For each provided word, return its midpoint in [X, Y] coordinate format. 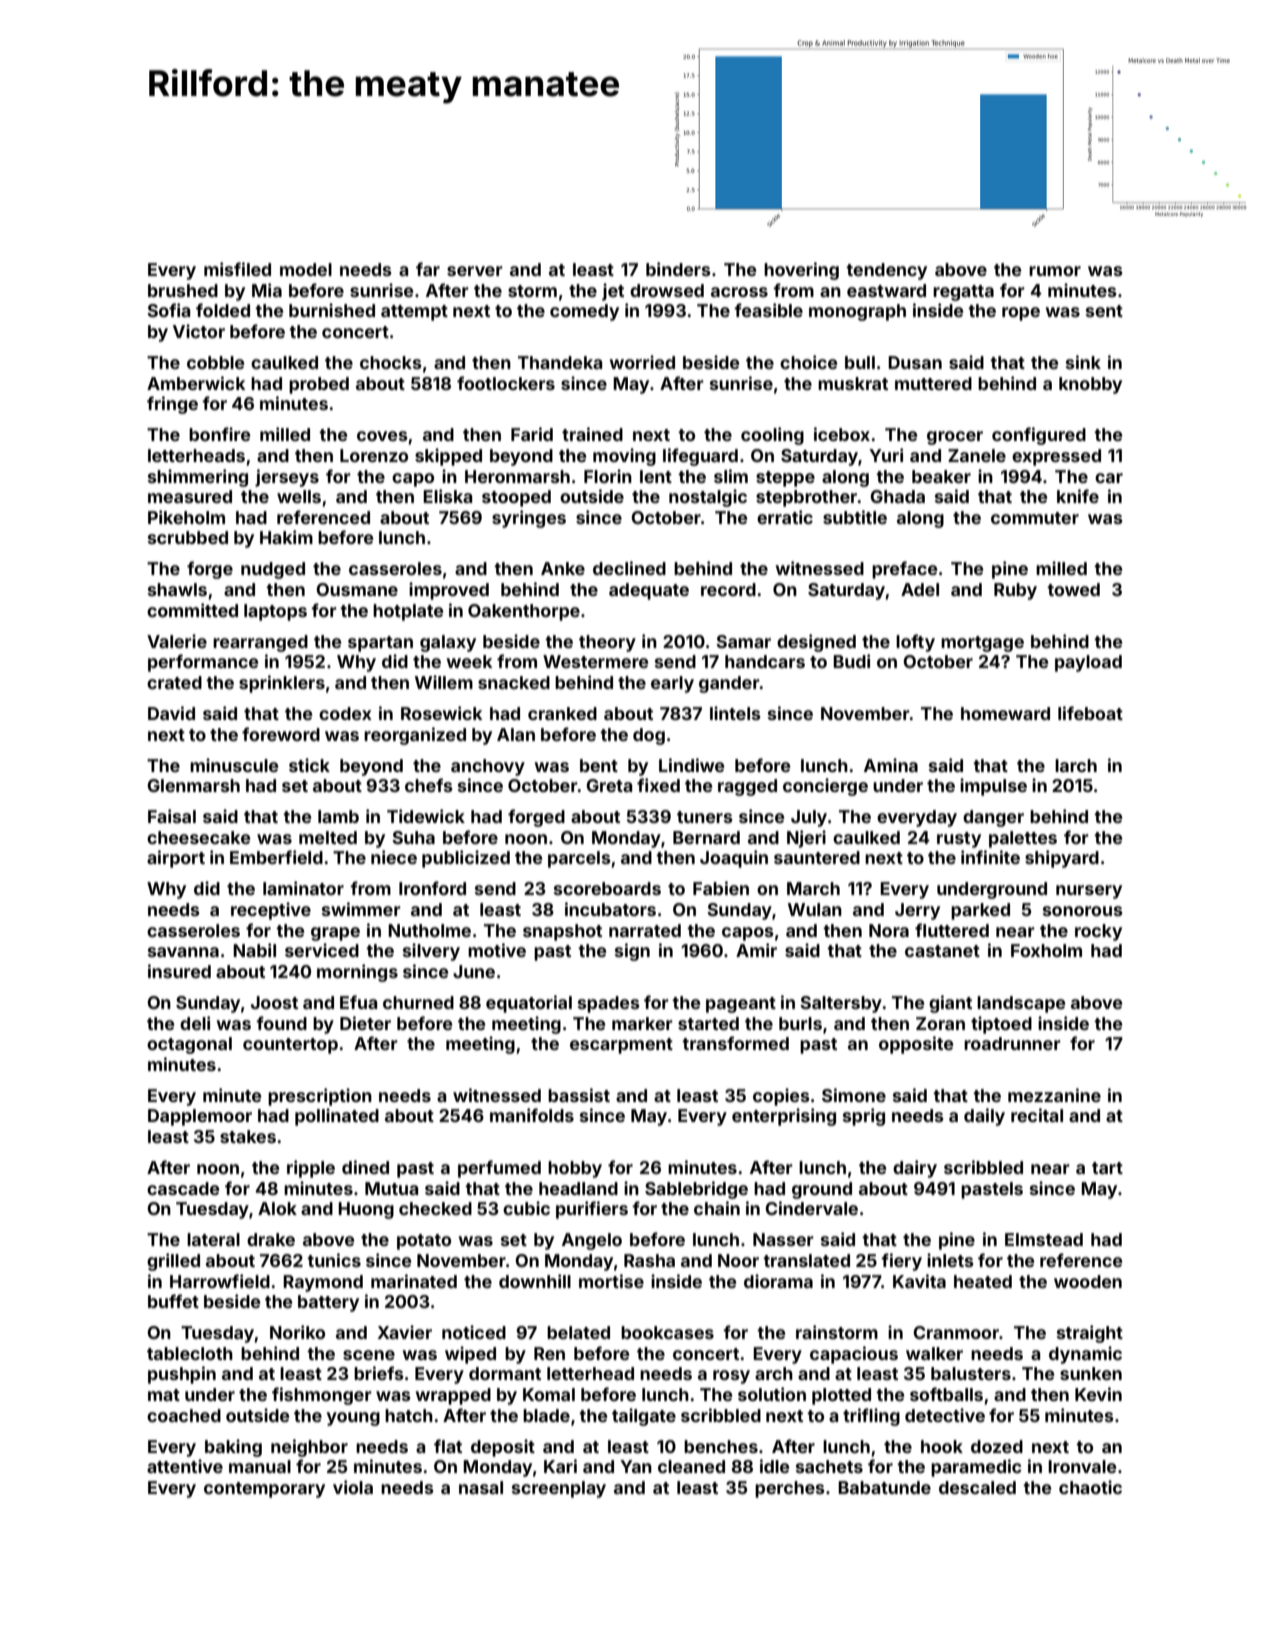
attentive [185, 1466]
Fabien [721, 888]
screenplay [559, 1489]
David [171, 713]
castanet [942, 951]
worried [642, 362]
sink [1083, 362]
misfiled [237, 269]
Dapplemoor [200, 1117]
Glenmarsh [193, 785]
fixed [658, 785]
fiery [901, 1262]
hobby [575, 1169]
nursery [1089, 892]
